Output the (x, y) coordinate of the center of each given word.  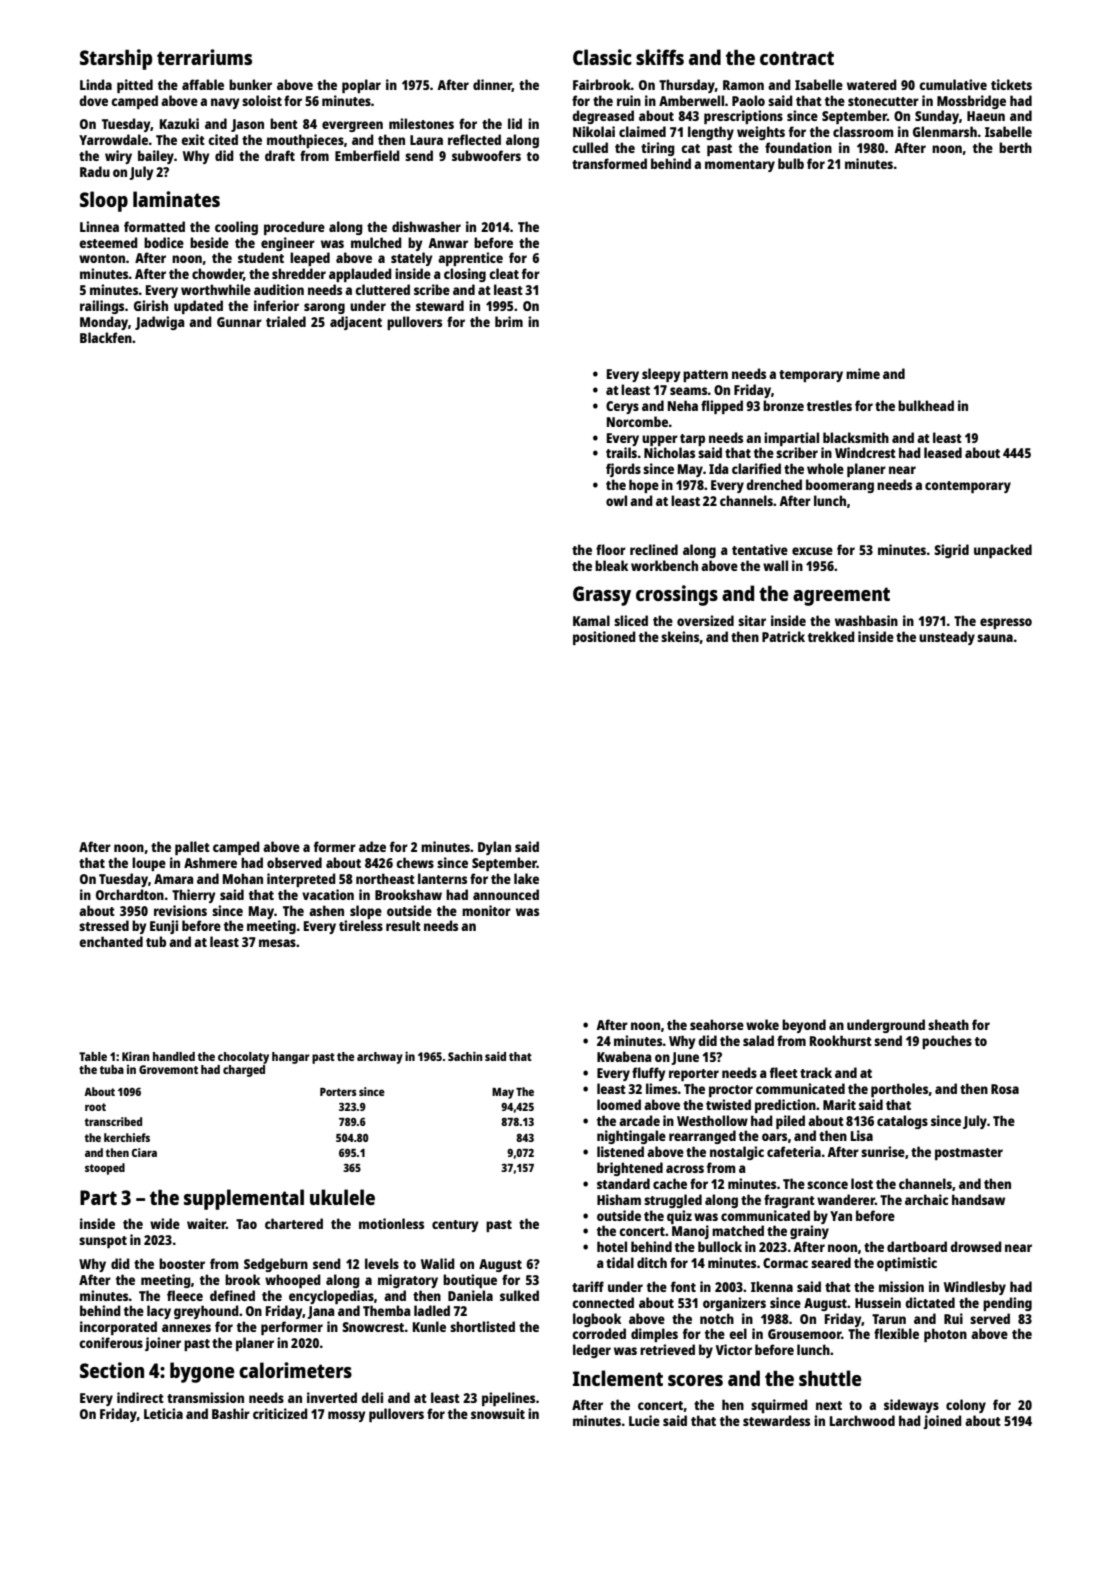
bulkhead (926, 405)
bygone (202, 1372)
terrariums (204, 57)
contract (797, 58)
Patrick (783, 636)
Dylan (494, 848)
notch (717, 1318)
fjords (623, 470)
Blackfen (106, 337)
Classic (602, 57)
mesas (277, 943)
